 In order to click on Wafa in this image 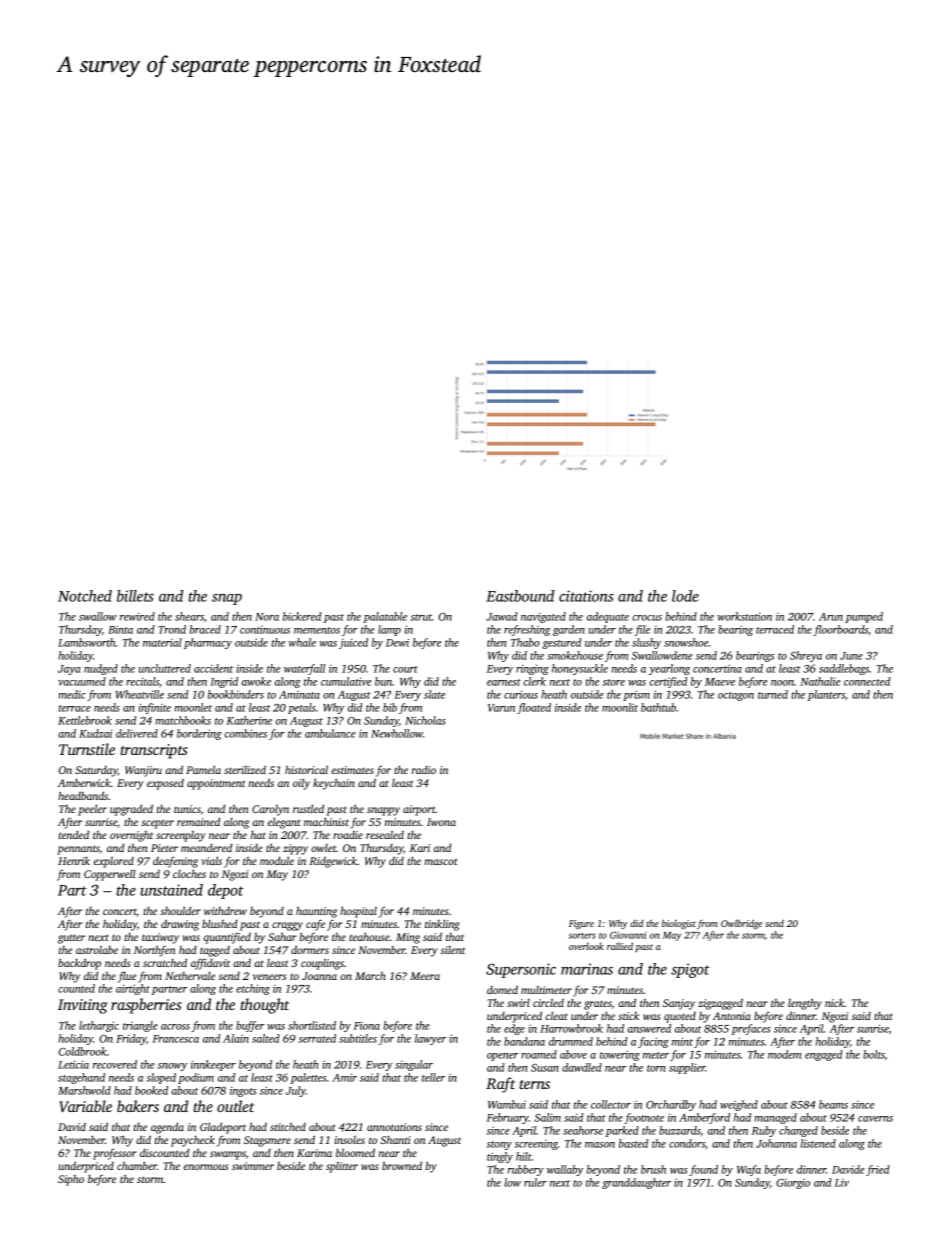, I will do `click(749, 1170)`.
